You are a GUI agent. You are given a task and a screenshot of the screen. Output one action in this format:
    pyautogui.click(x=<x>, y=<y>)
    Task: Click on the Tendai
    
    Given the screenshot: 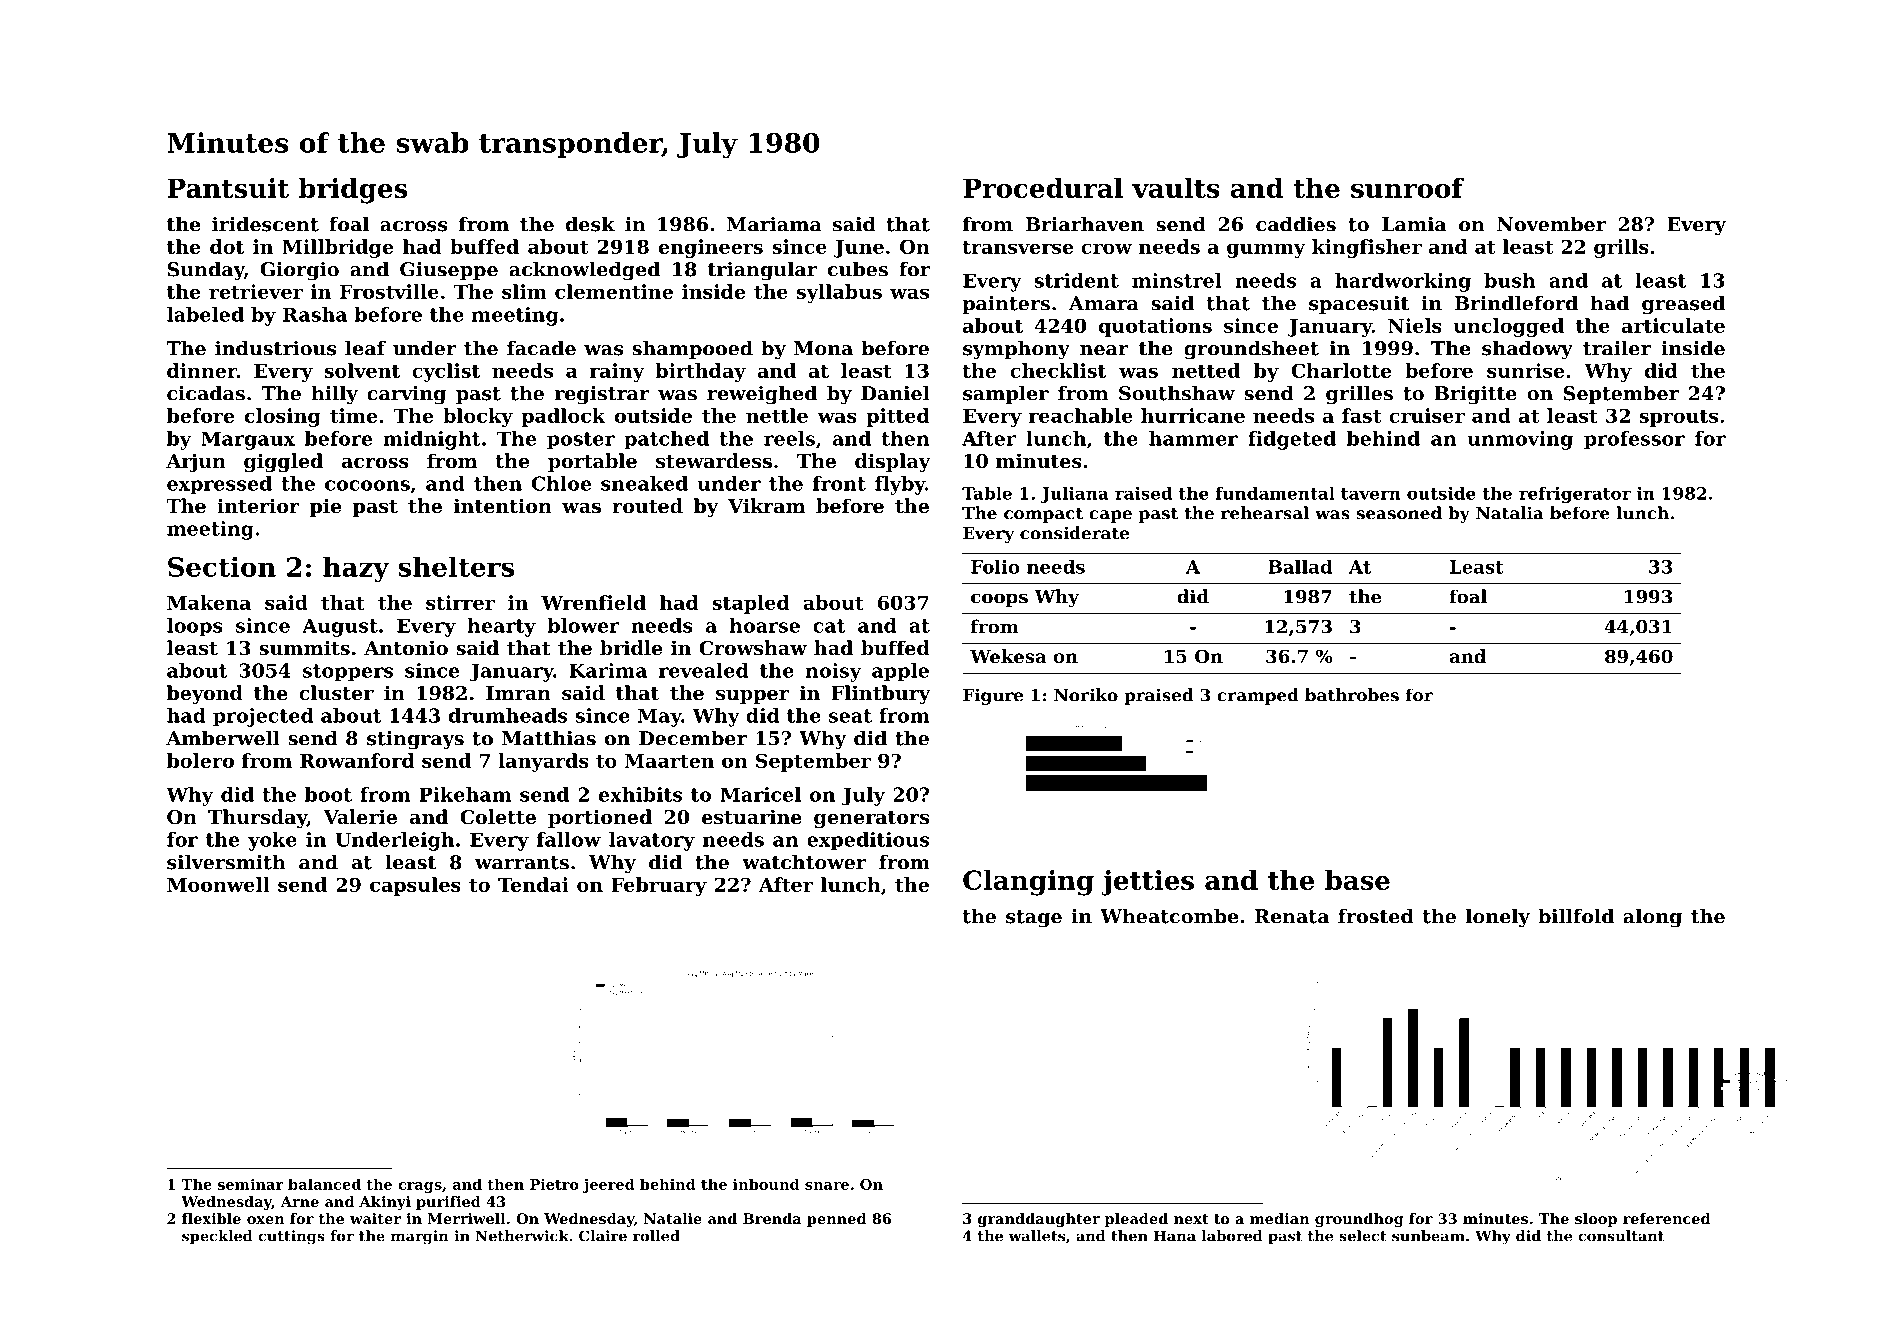 What is the action you would take?
    pyautogui.click(x=533, y=884)
